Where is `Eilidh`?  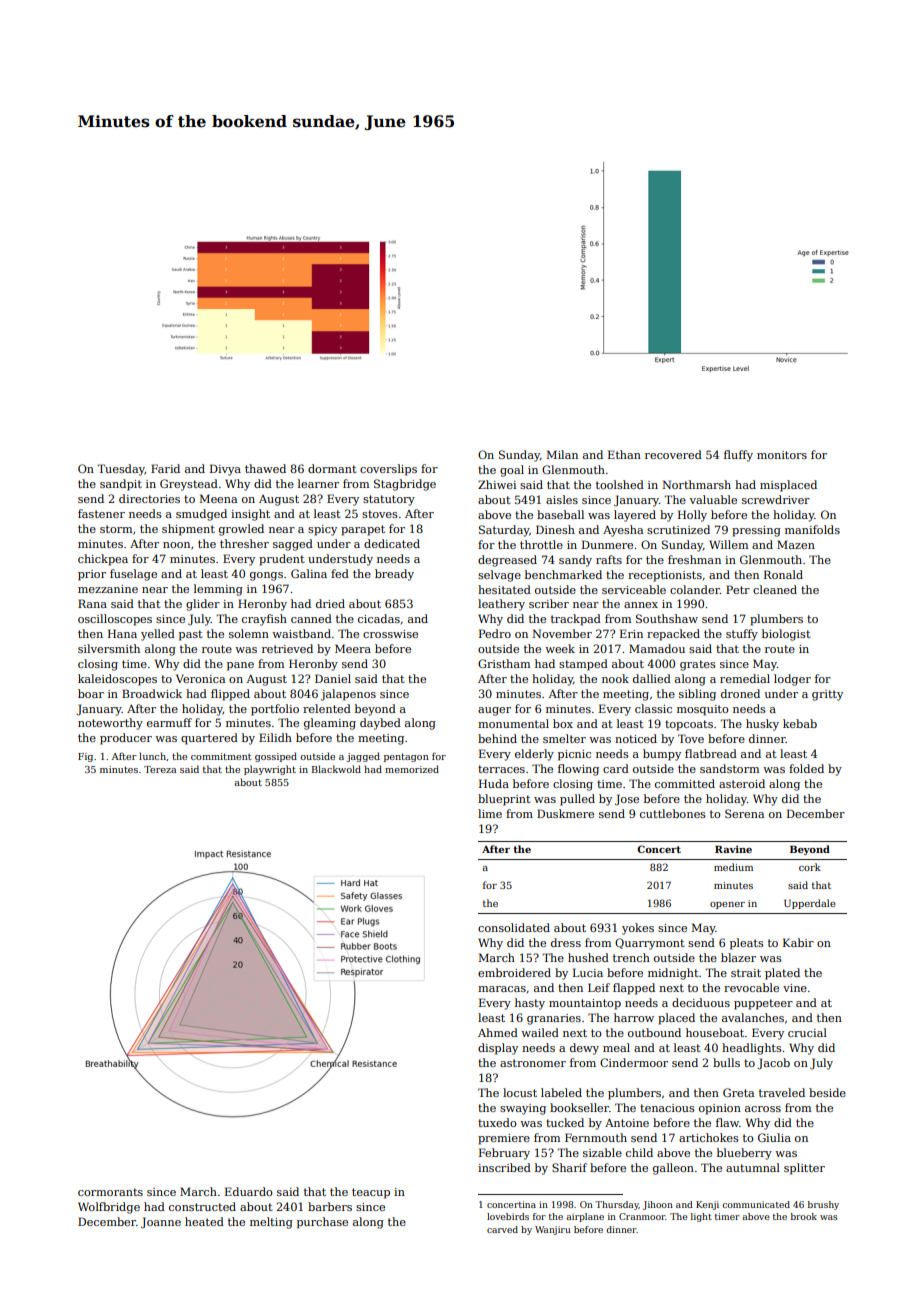
Eilidh is located at coordinates (275, 737).
